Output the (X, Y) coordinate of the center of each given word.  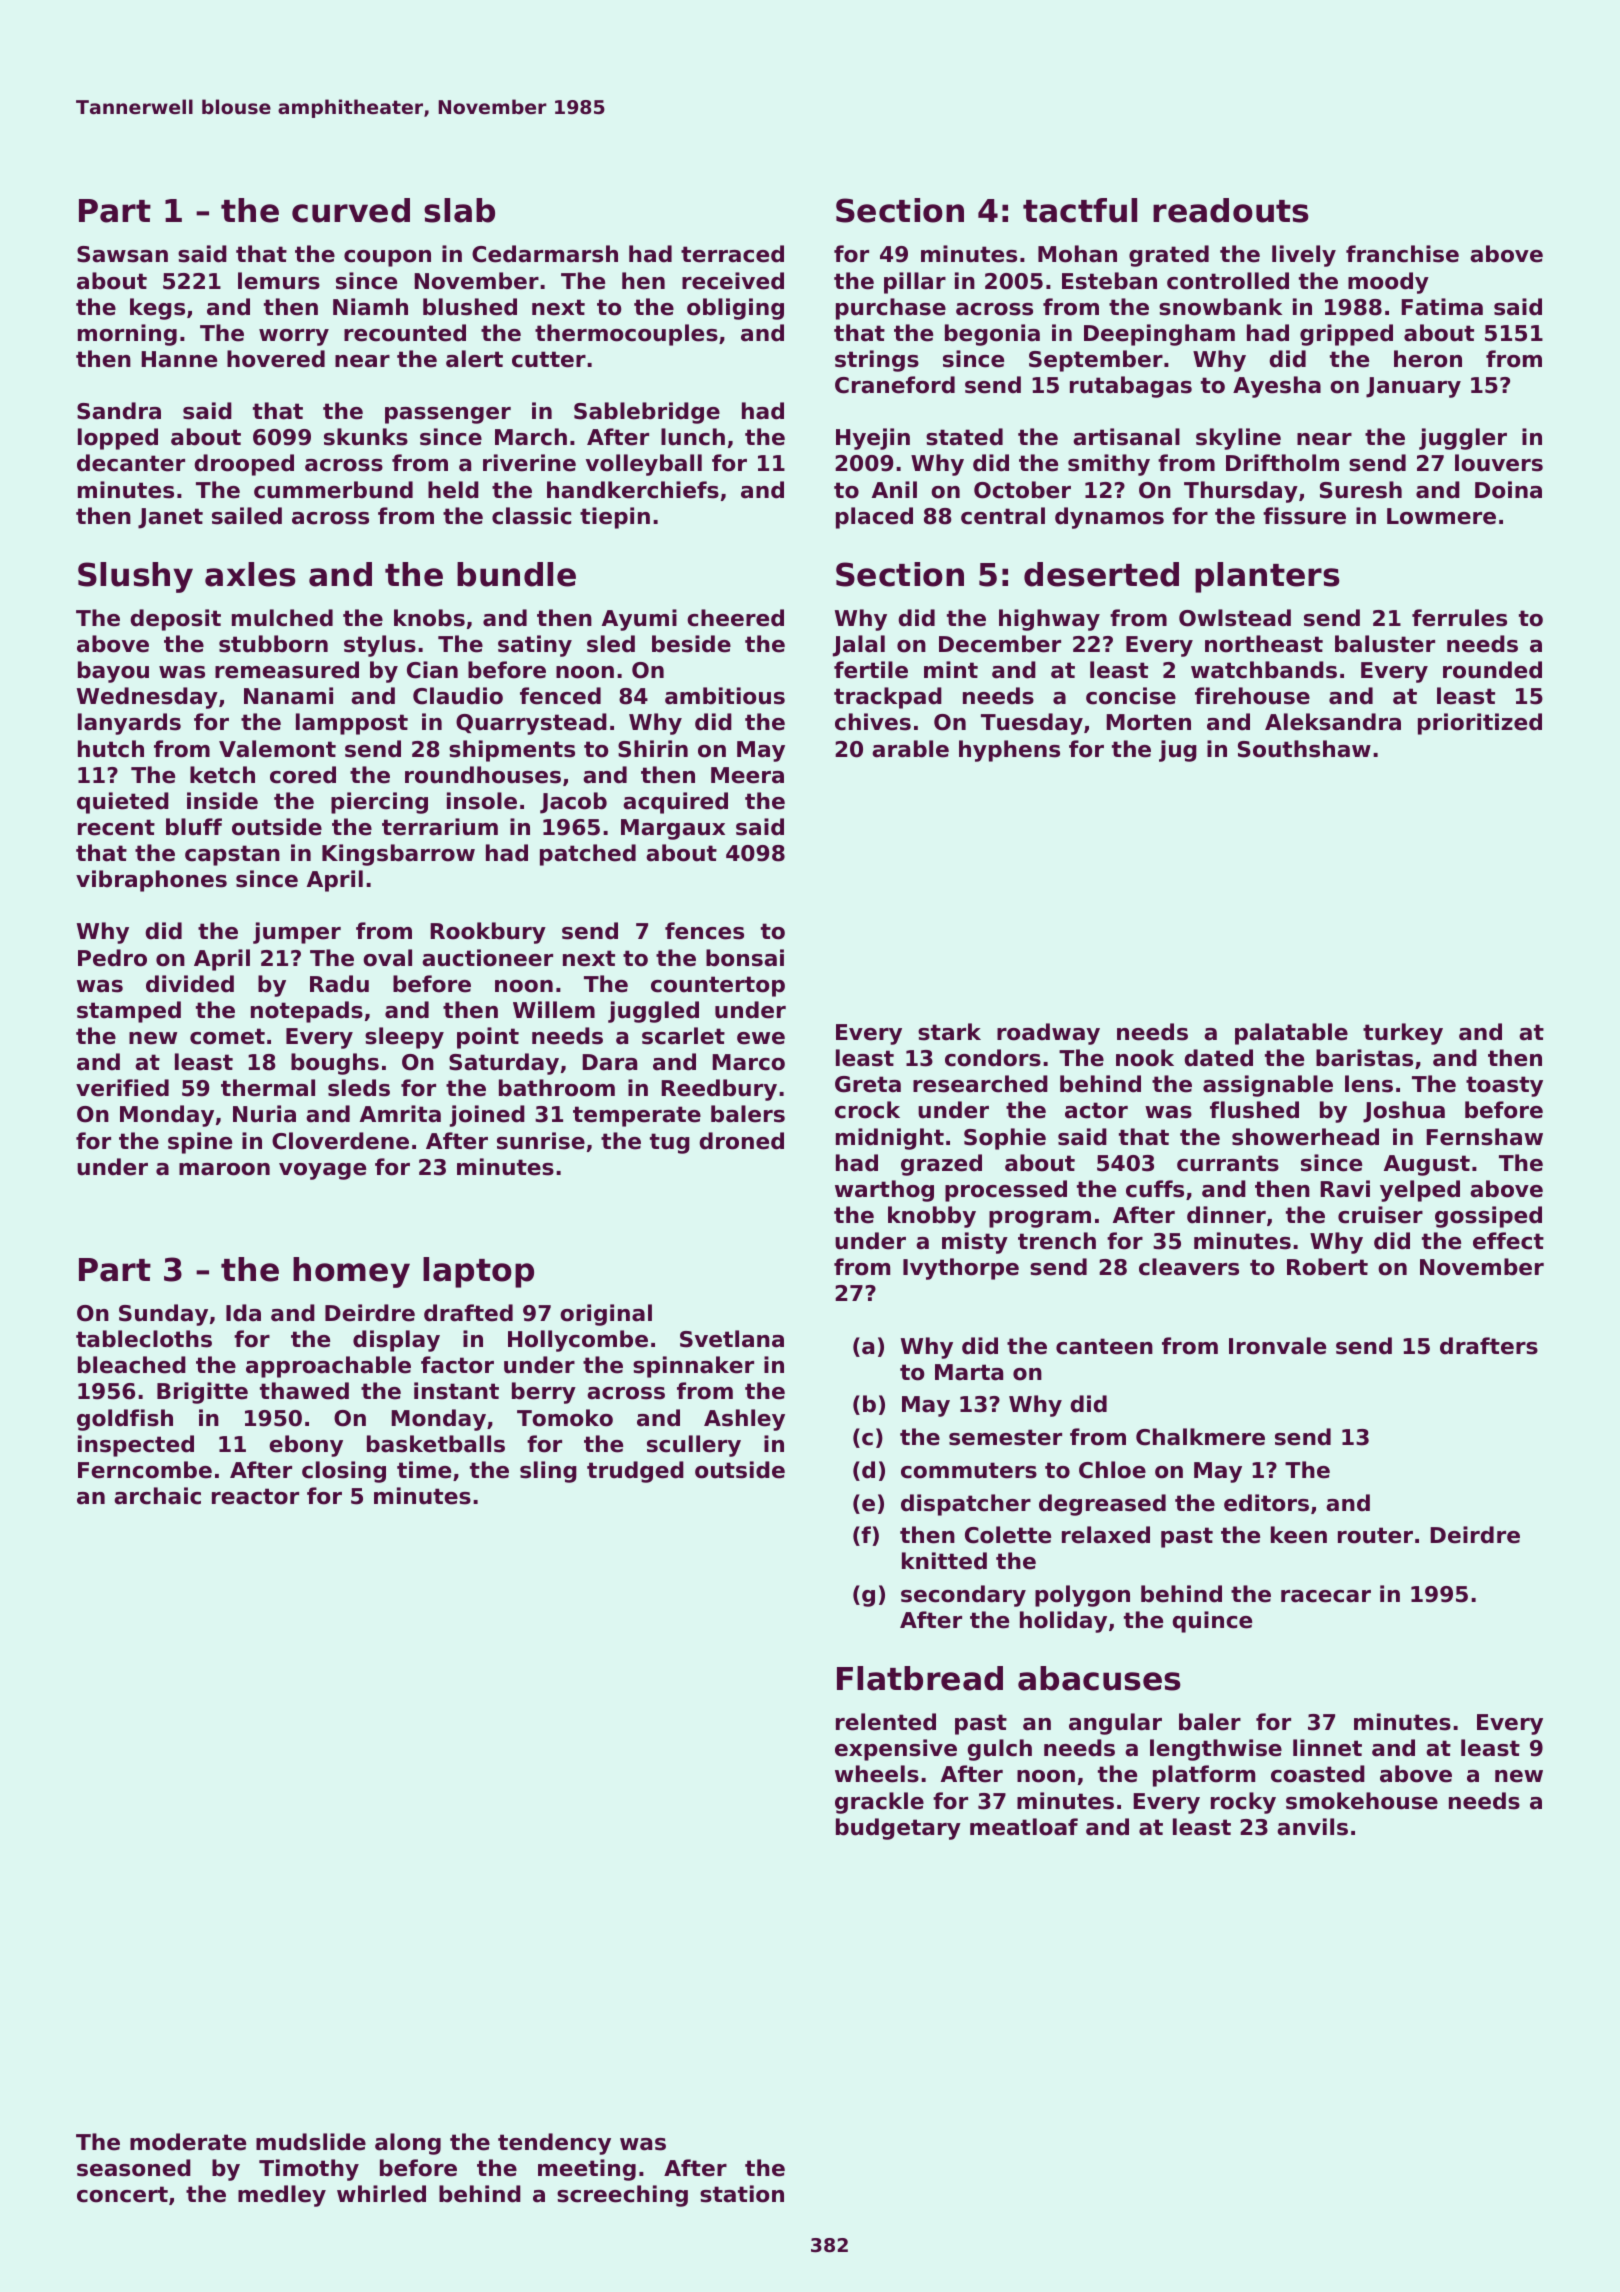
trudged (635, 1472)
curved (351, 210)
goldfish (125, 1420)
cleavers (1189, 1267)
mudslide (311, 2142)
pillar (915, 283)
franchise (1402, 254)
